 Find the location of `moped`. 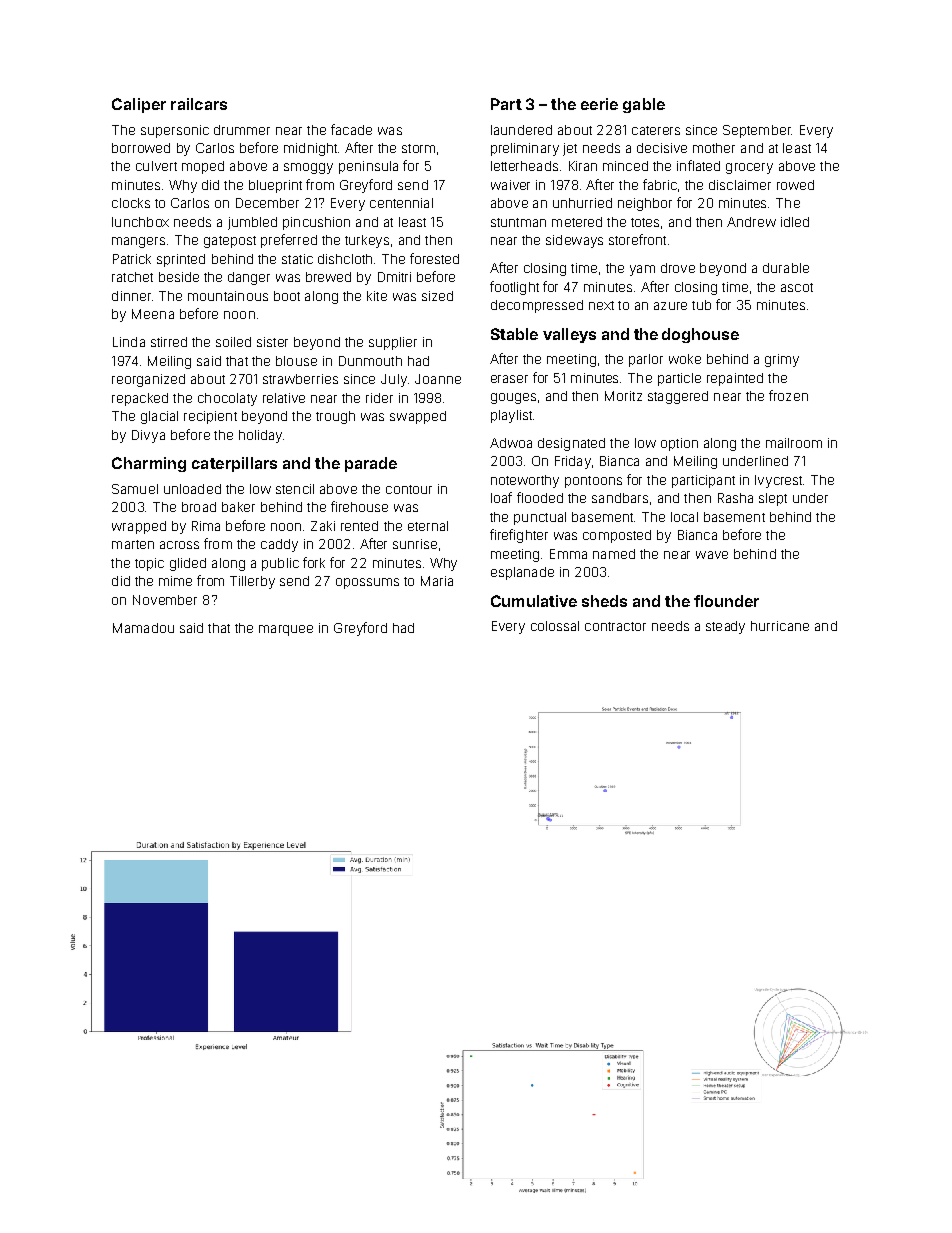

moped is located at coordinates (203, 167).
